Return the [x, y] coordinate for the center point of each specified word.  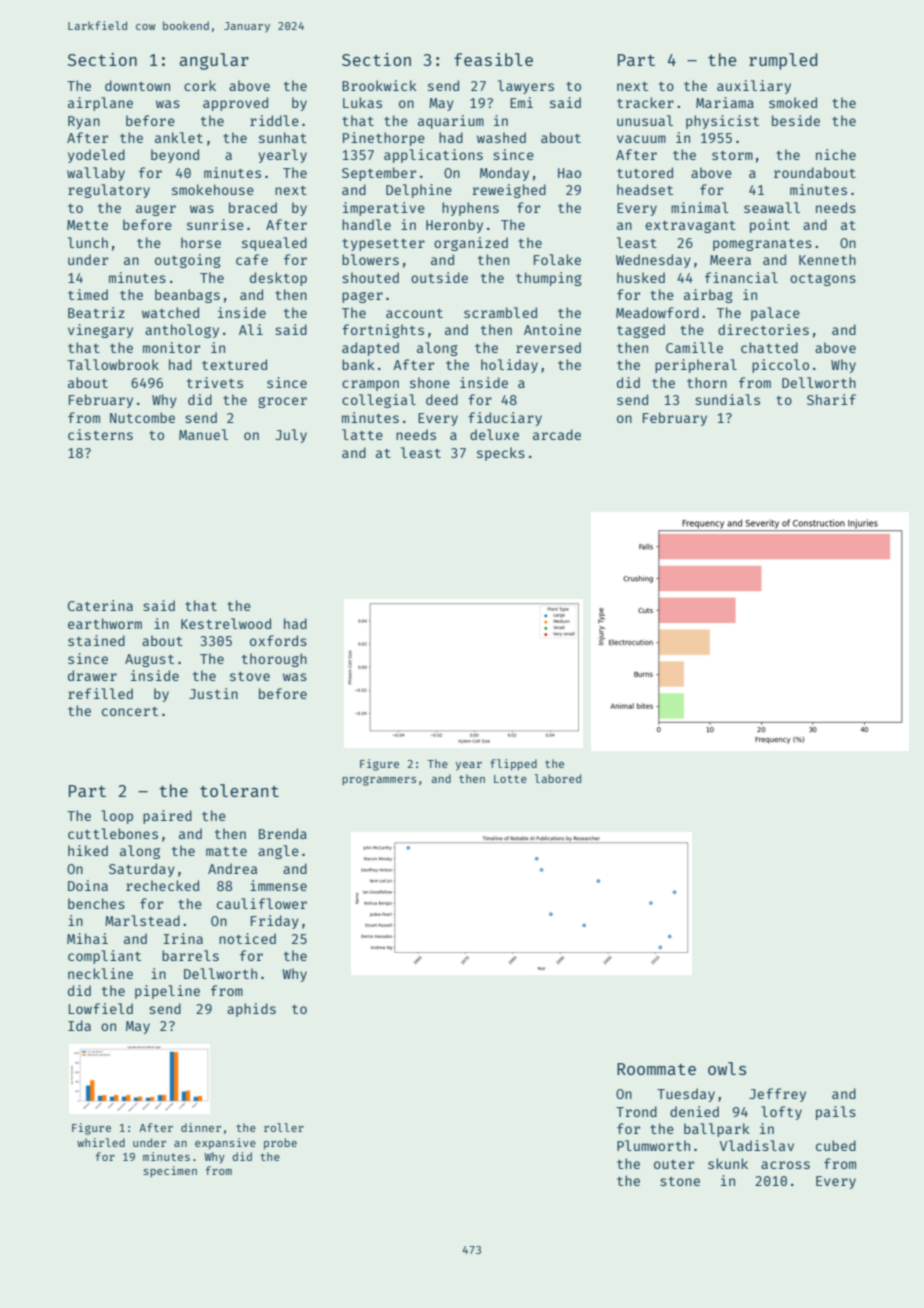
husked [641, 277]
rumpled [783, 61]
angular [214, 61]
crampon [370, 385]
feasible [493, 59]
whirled [101, 1142]
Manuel [203, 434]
